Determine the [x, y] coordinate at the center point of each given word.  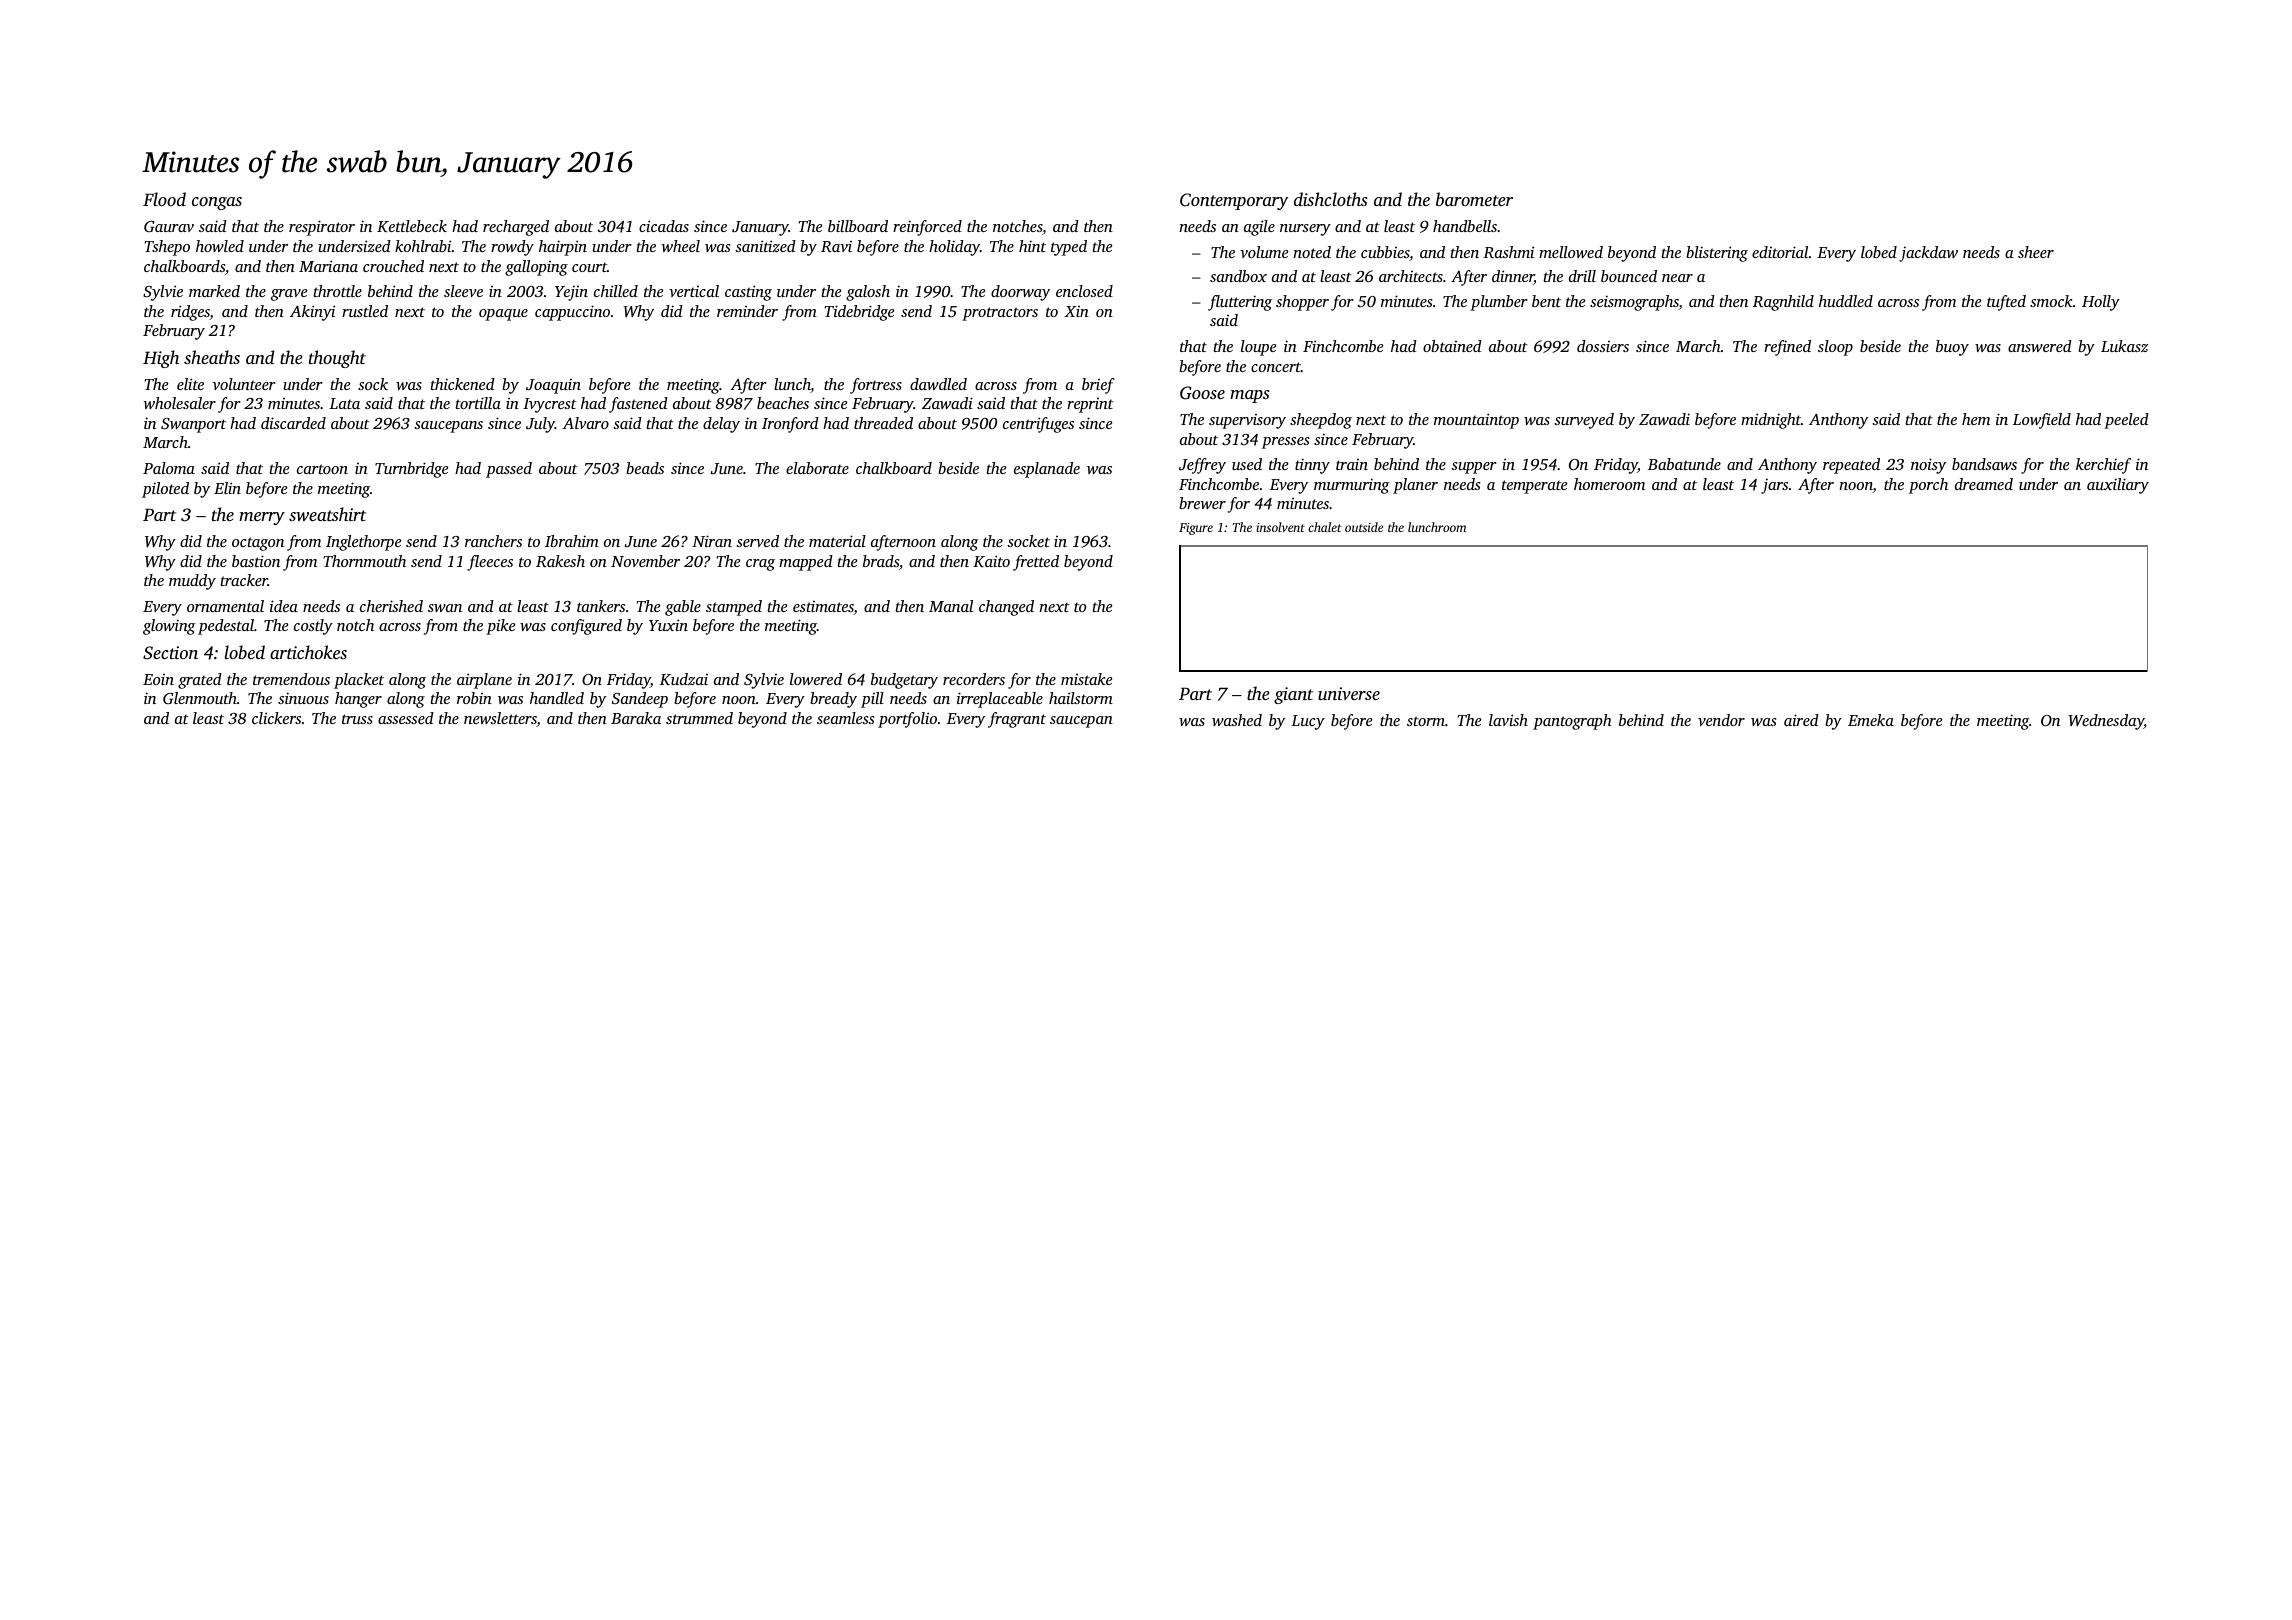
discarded [293, 423]
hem [1976, 419]
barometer [1474, 199]
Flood [164, 199]
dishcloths [1330, 199]
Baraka [636, 718]
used [1247, 464]
